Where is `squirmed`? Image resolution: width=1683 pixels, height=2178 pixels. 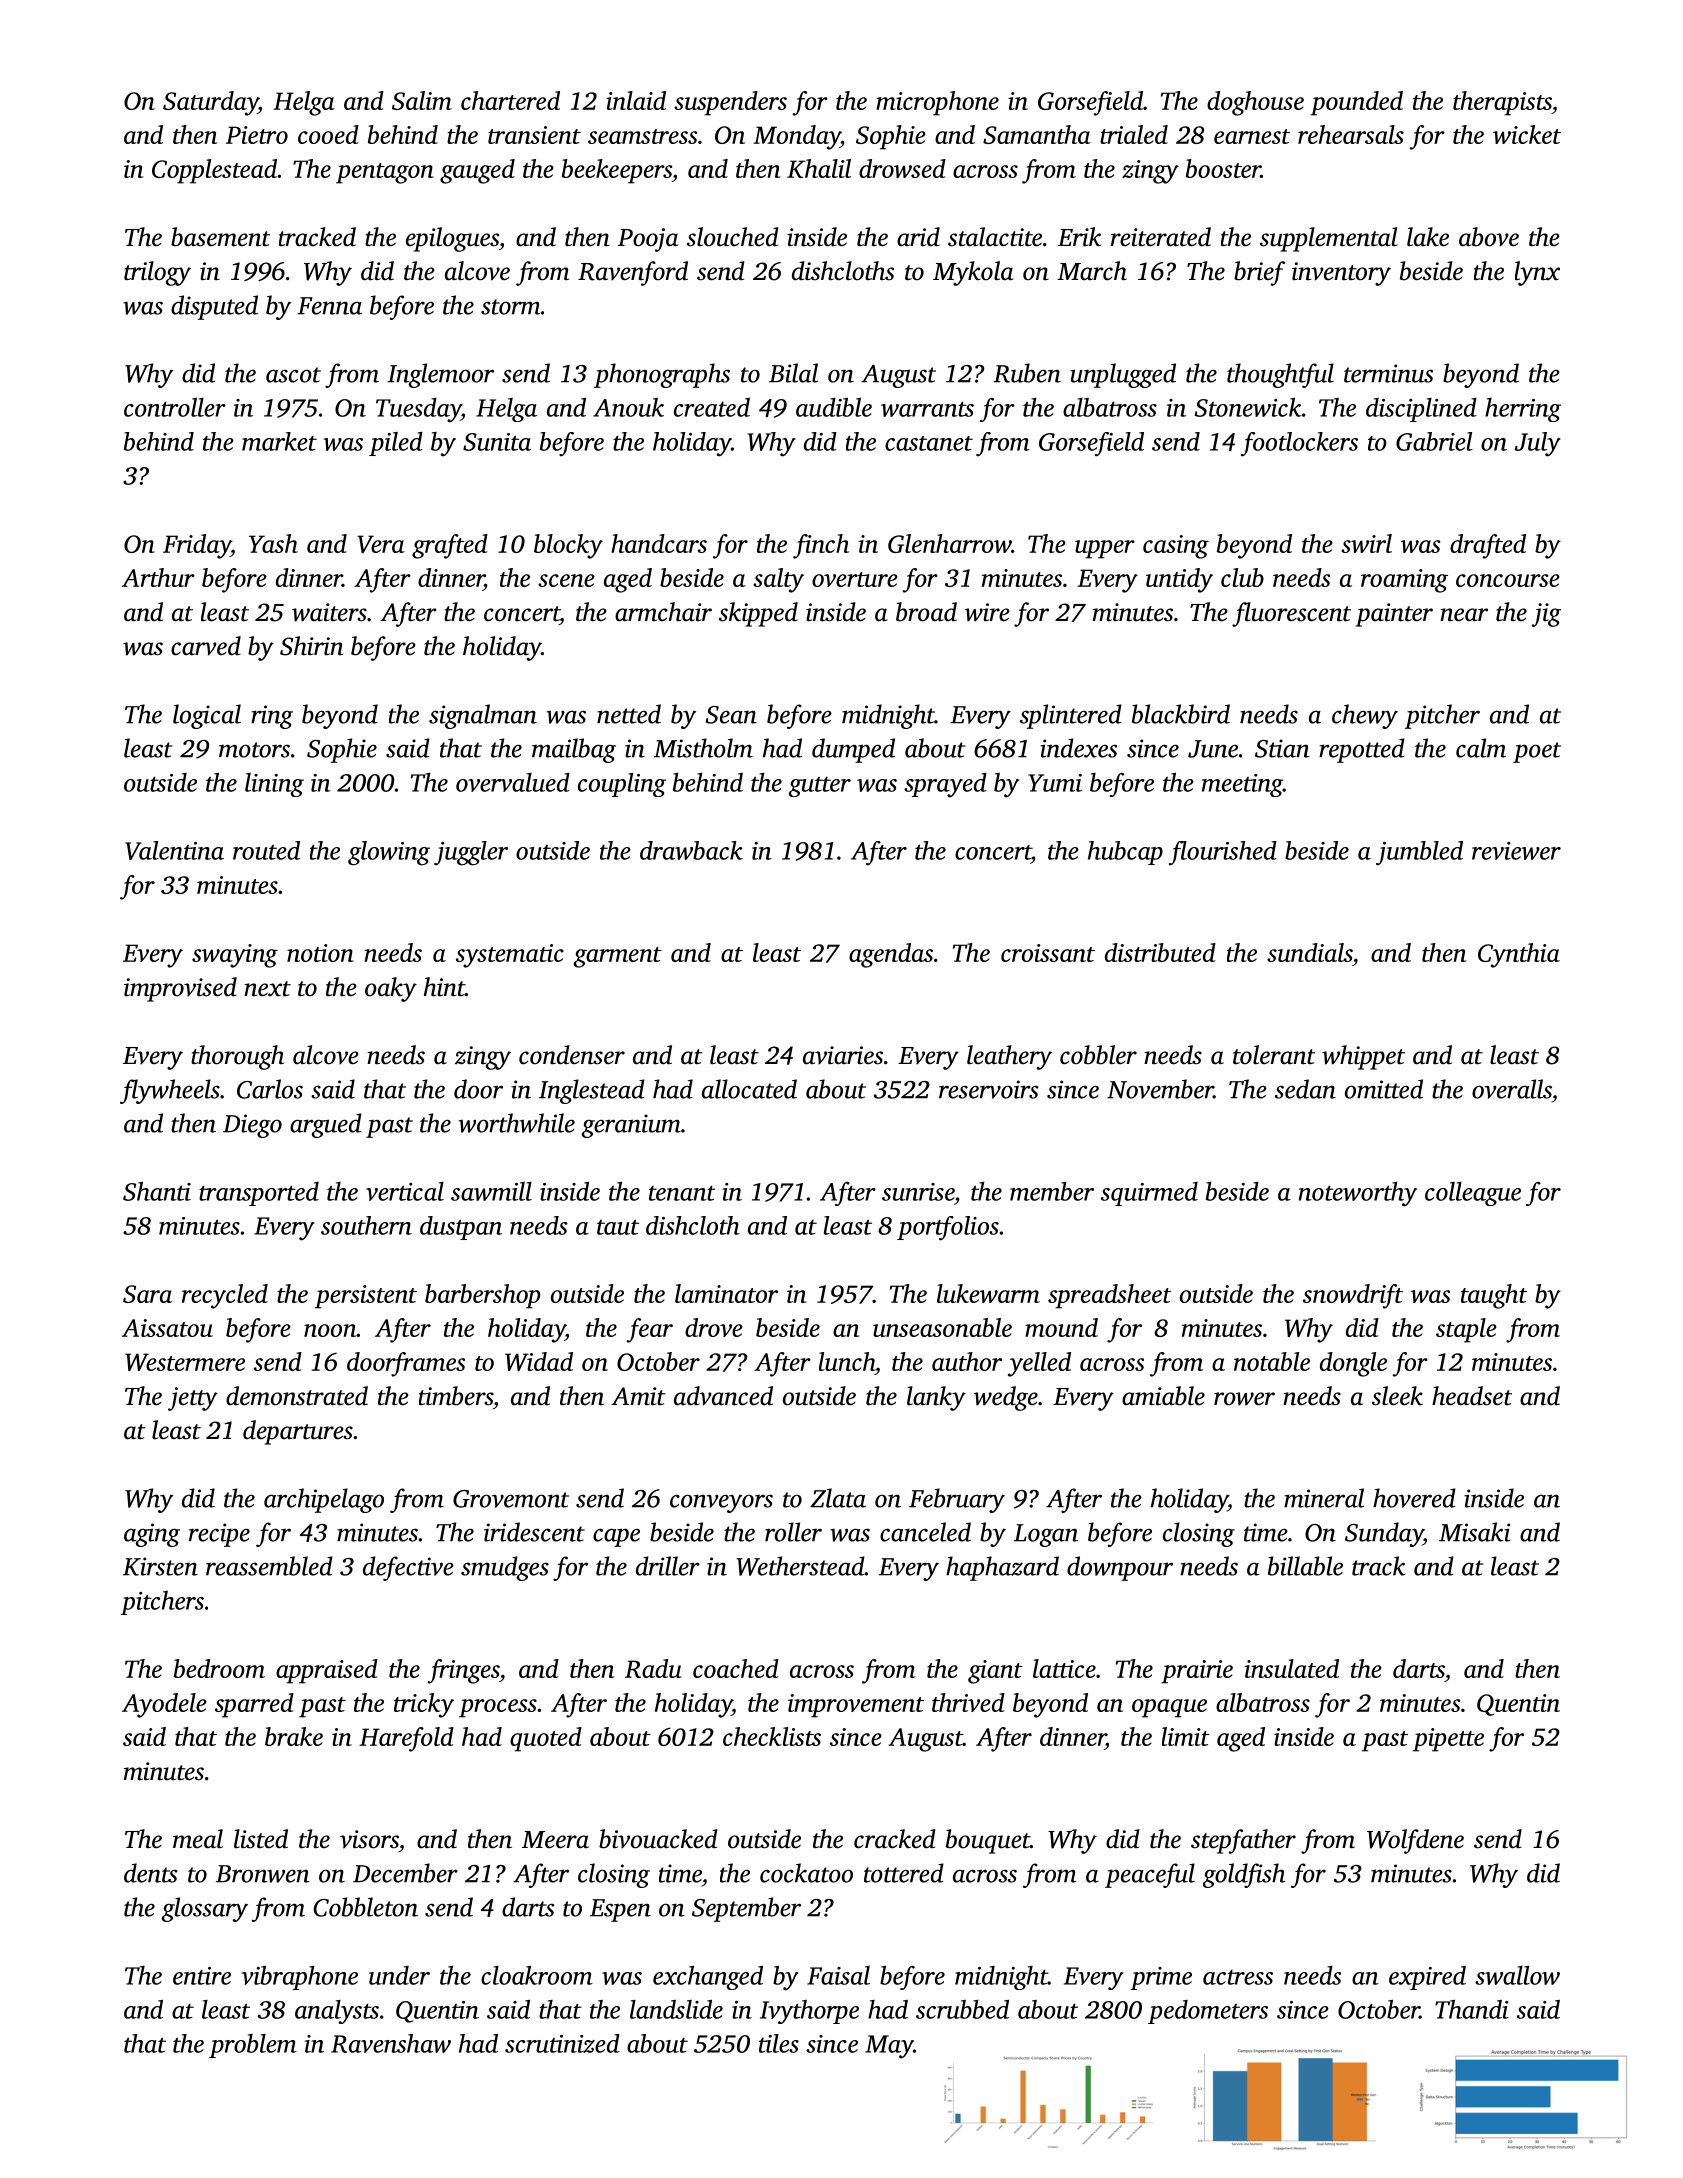 squirmed is located at coordinates (1149, 1194).
